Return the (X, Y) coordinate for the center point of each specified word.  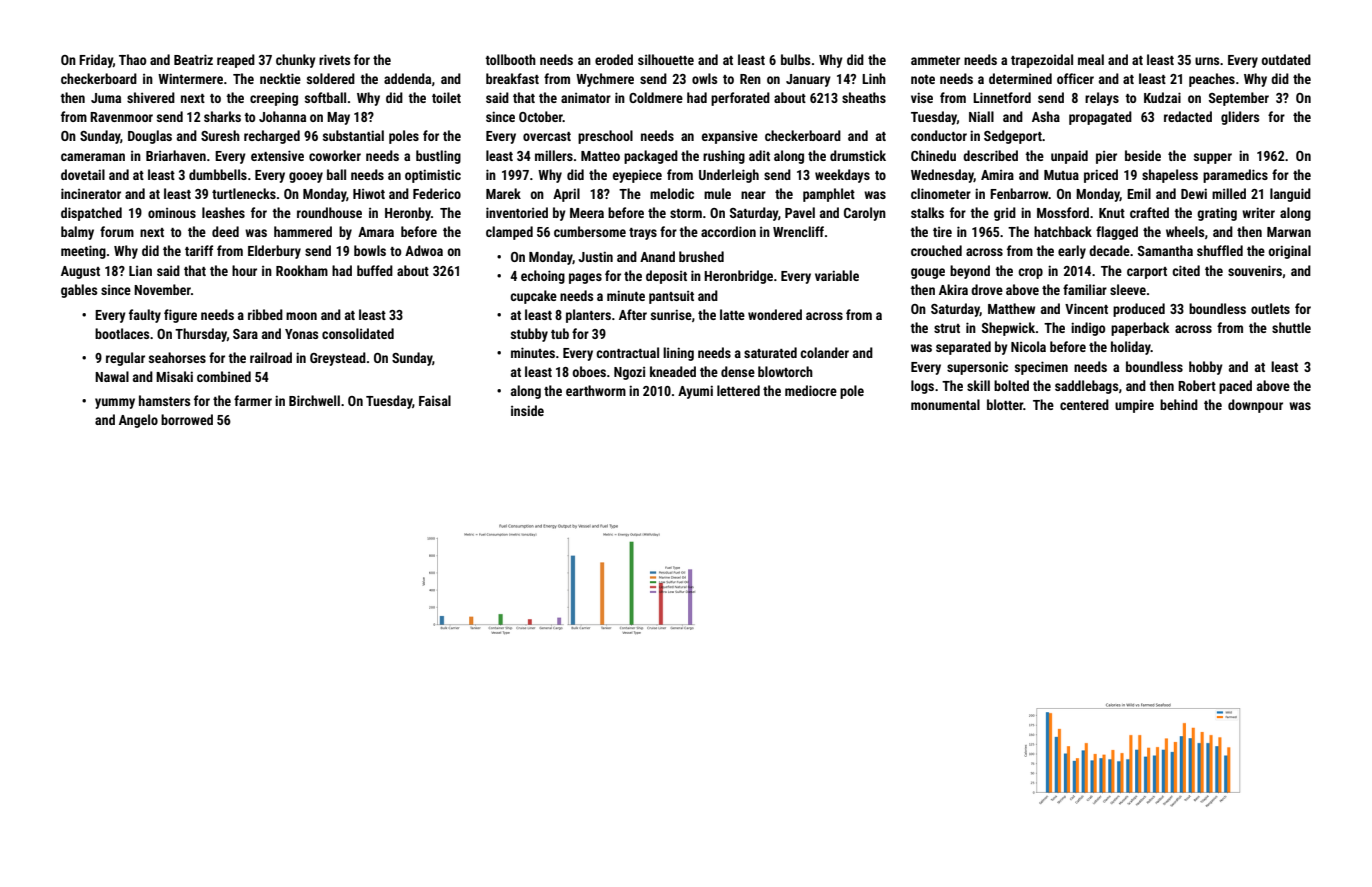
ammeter (935, 60)
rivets (334, 59)
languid (1290, 195)
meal (1091, 59)
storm (686, 213)
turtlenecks (244, 193)
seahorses (177, 357)
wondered (775, 314)
